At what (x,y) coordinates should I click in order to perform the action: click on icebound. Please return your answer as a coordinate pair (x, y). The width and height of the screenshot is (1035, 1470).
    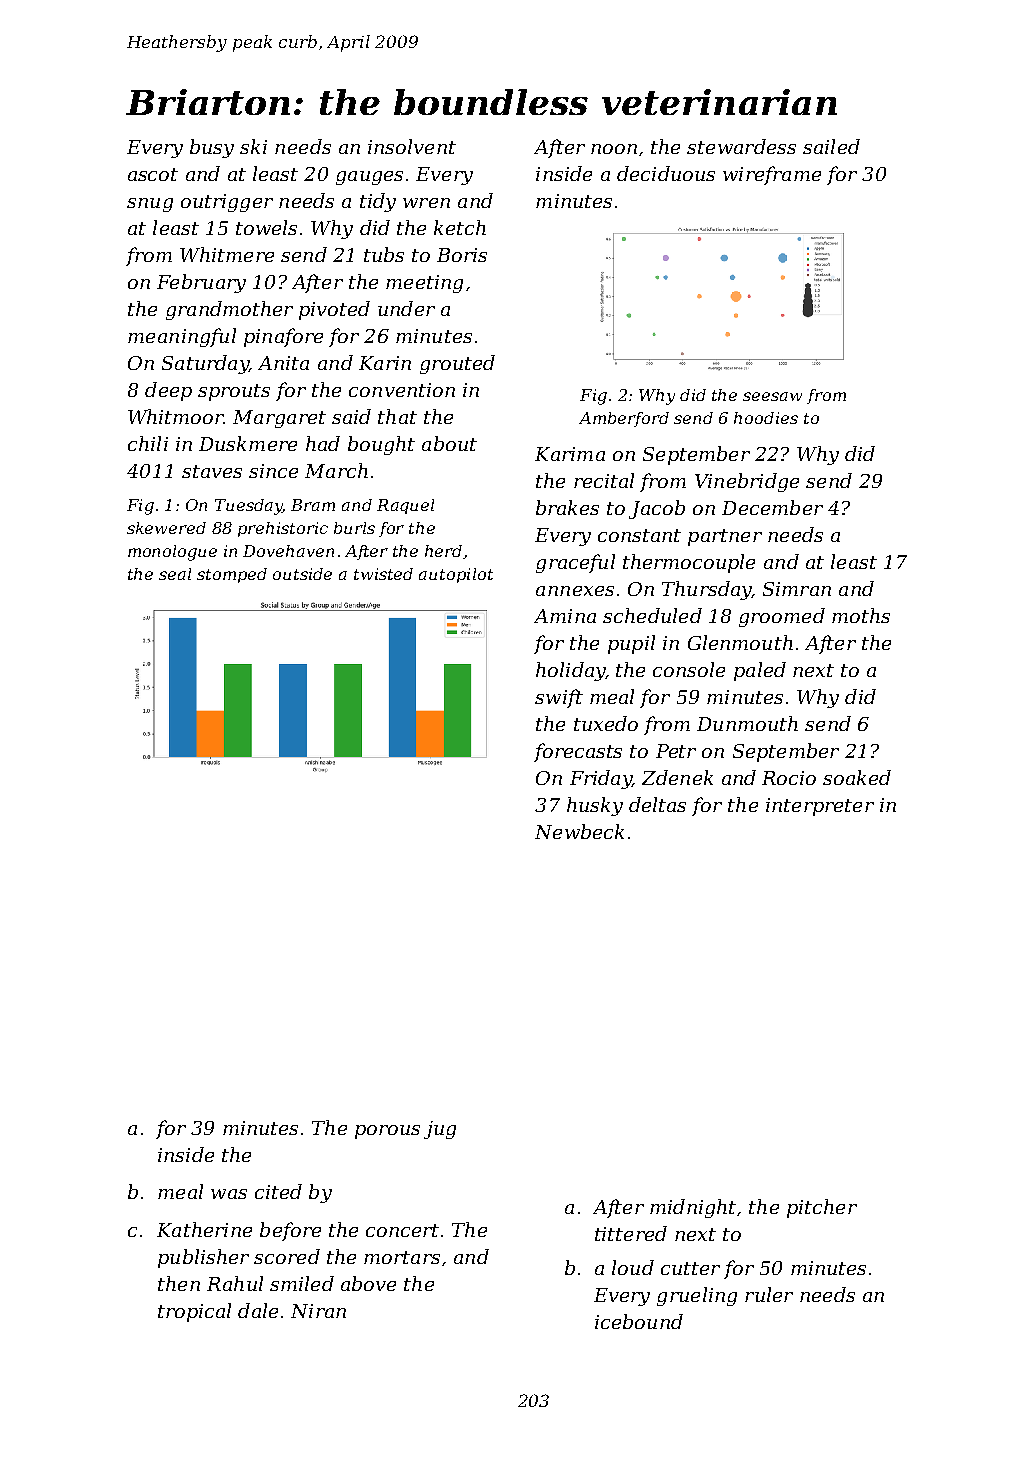
    Looking at the image, I should click on (639, 1321).
